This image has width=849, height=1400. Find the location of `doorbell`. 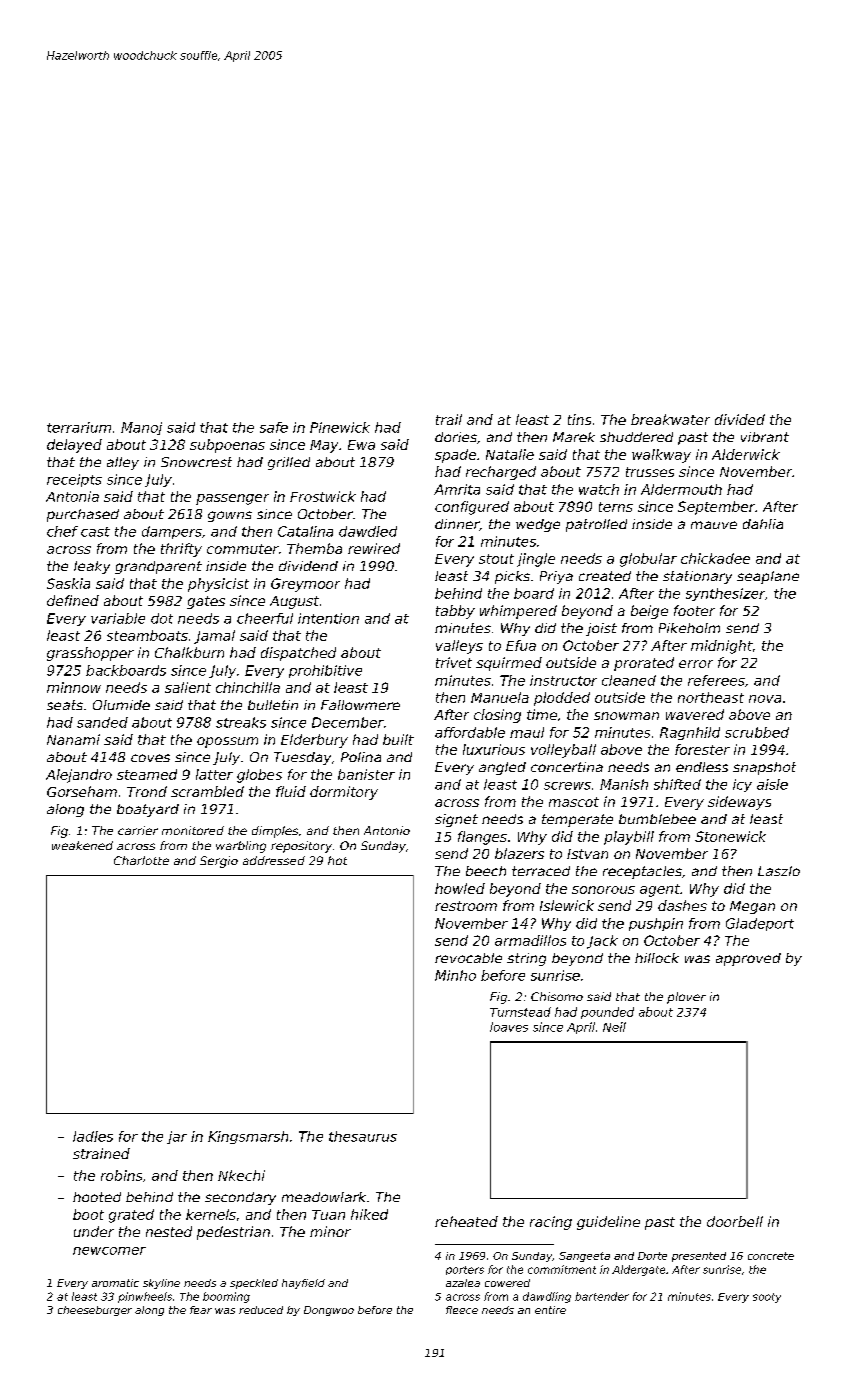

doorbell is located at coordinates (735, 1221).
